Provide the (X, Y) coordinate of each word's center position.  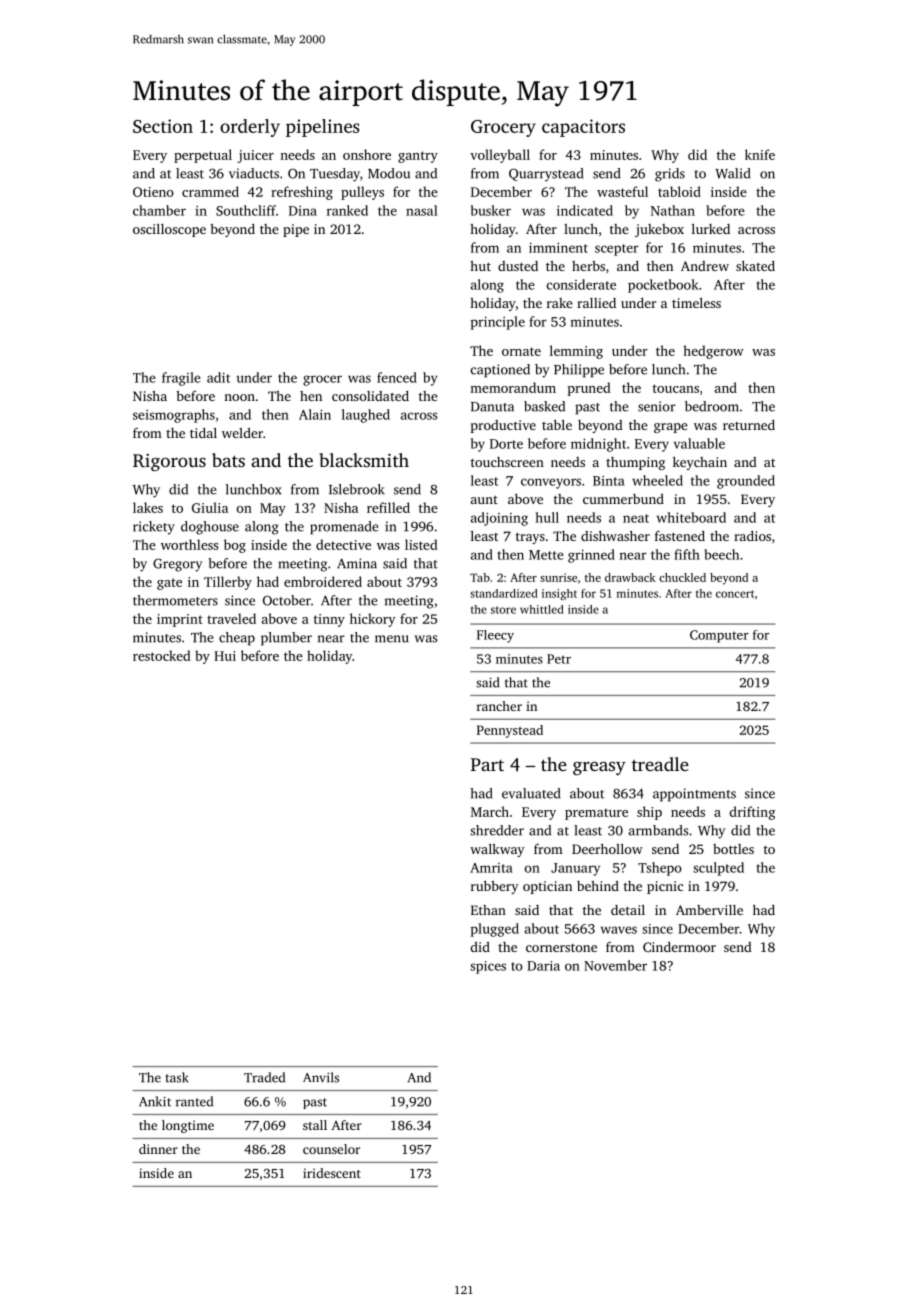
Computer (719, 636)
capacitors (583, 128)
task (177, 1077)
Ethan (488, 910)
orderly (250, 128)
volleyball (500, 156)
